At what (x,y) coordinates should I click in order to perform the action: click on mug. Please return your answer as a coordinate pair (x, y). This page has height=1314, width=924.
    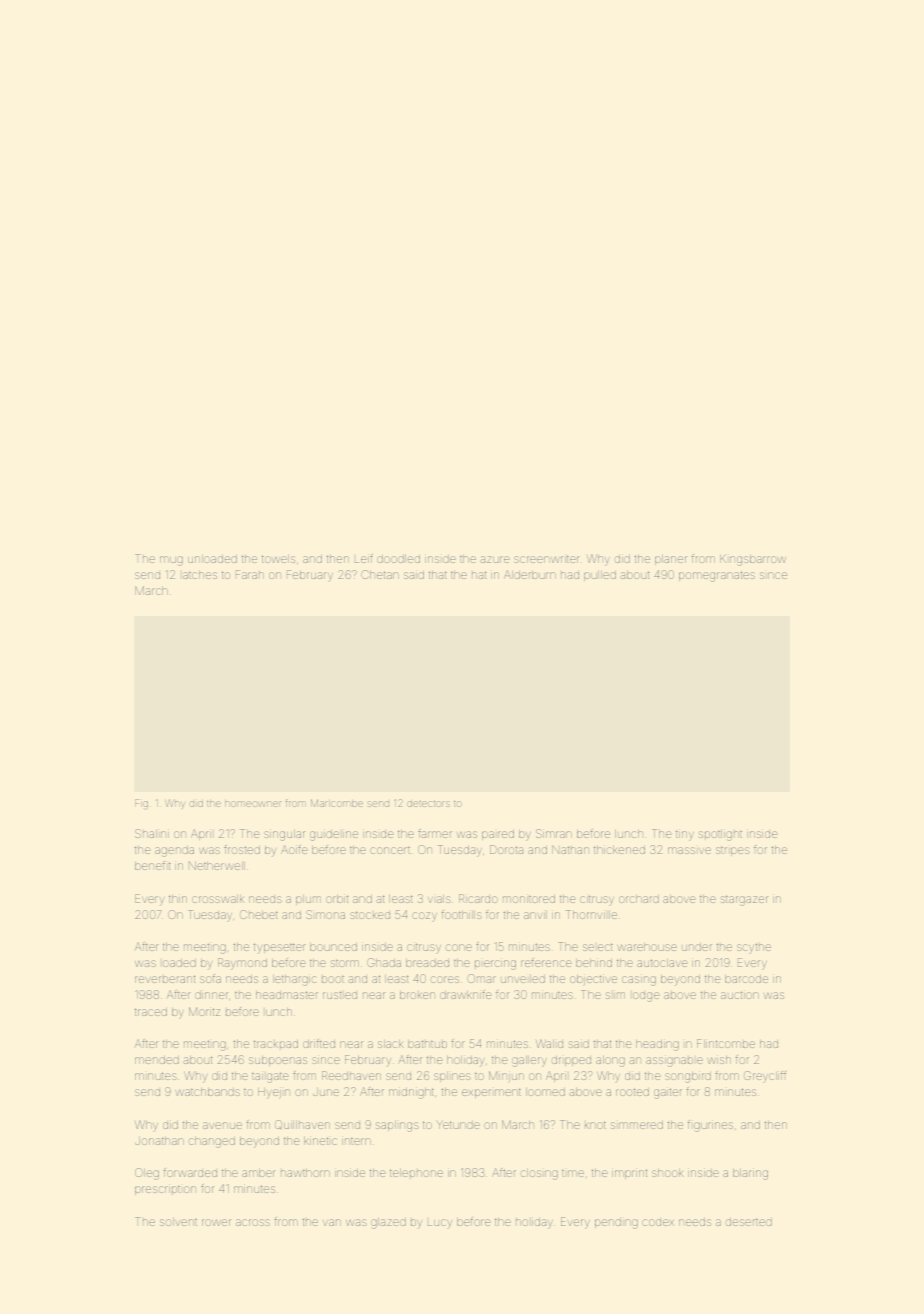
    Looking at the image, I should click on (171, 561).
